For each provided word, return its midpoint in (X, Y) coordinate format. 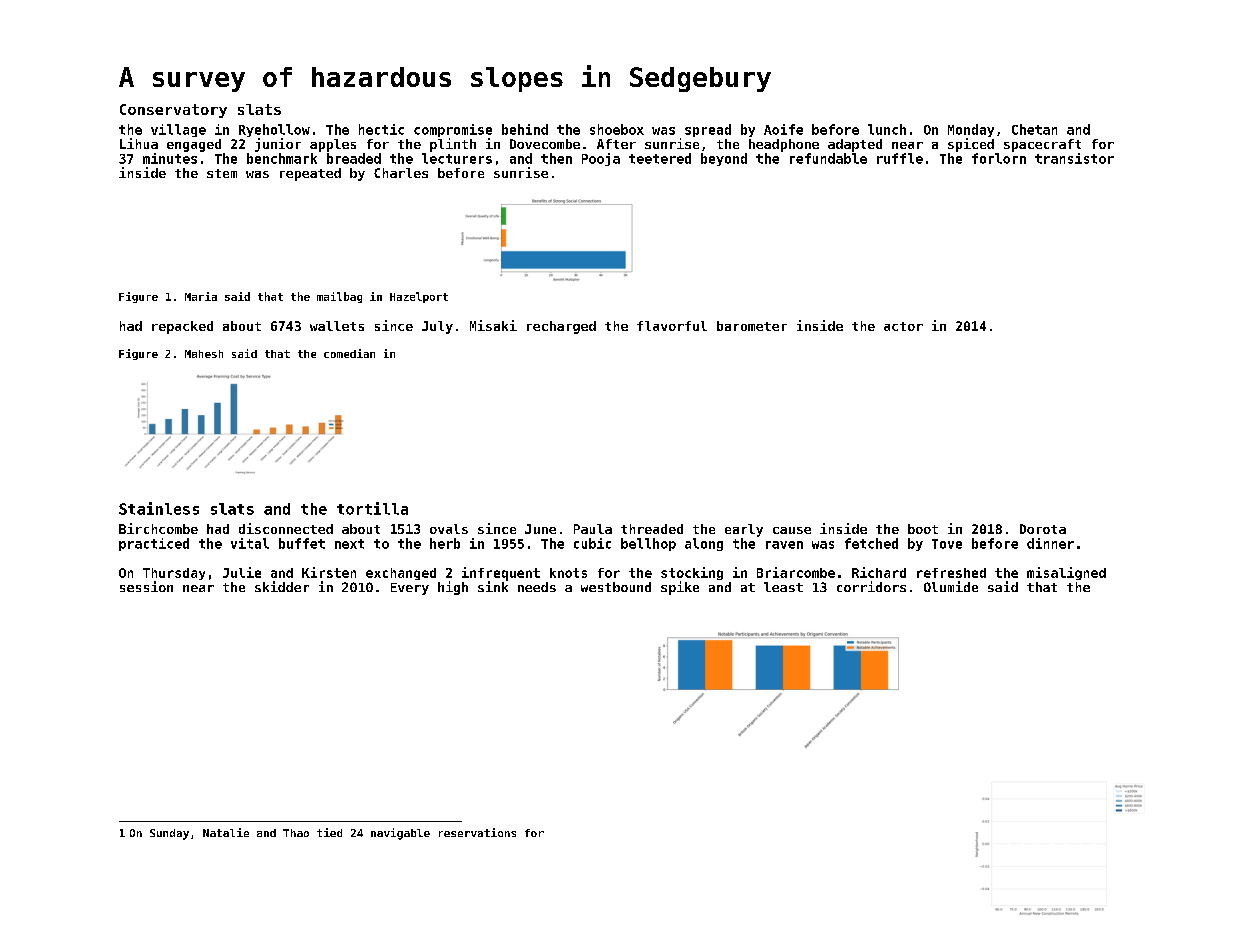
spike (680, 588)
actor (903, 326)
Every (410, 589)
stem (222, 173)
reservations (477, 832)
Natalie (226, 832)
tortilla (372, 508)
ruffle (900, 158)
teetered (660, 158)
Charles (401, 173)
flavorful (672, 326)
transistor (1074, 158)
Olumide (951, 586)
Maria (201, 296)
